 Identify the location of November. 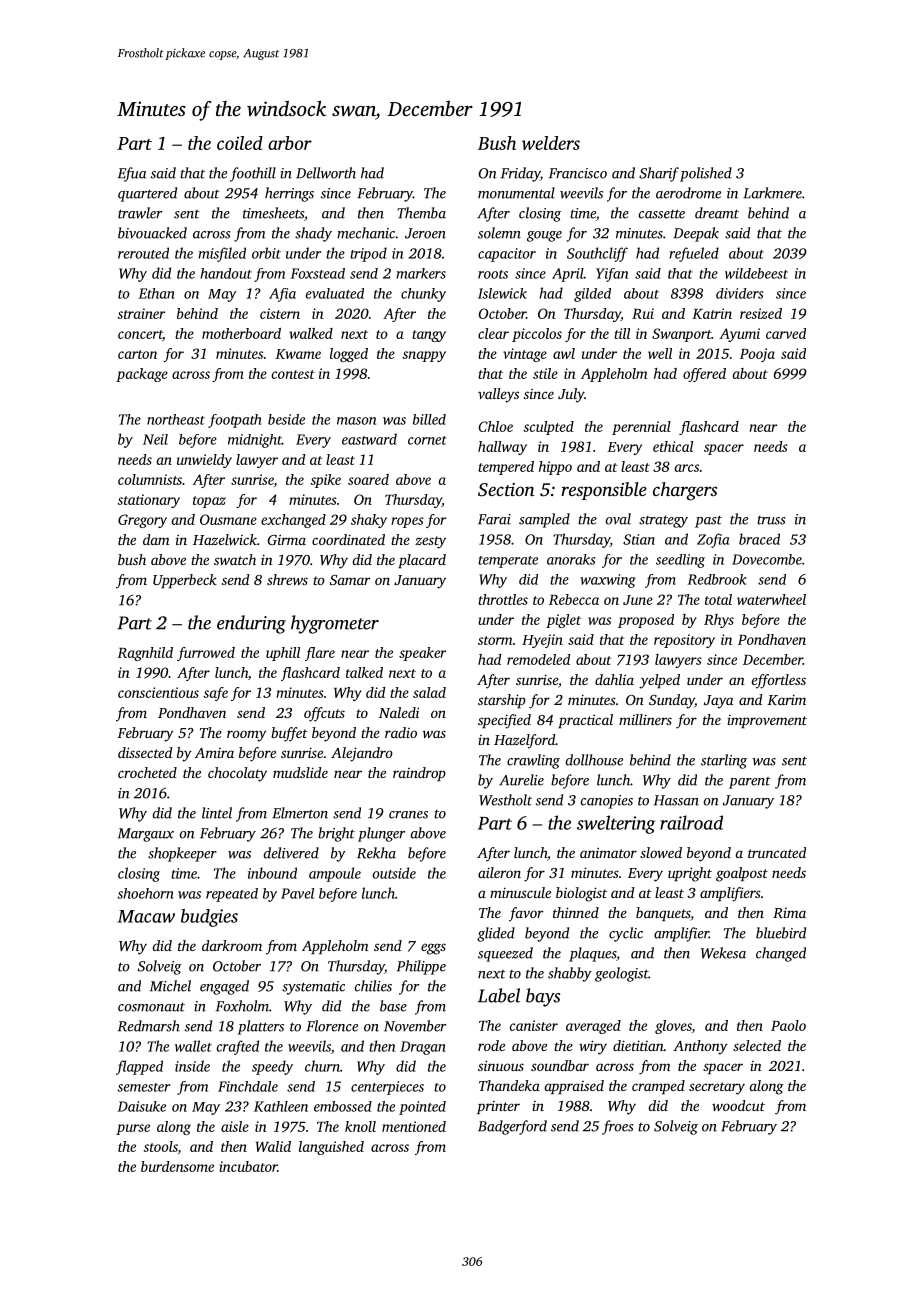
(415, 1026).
